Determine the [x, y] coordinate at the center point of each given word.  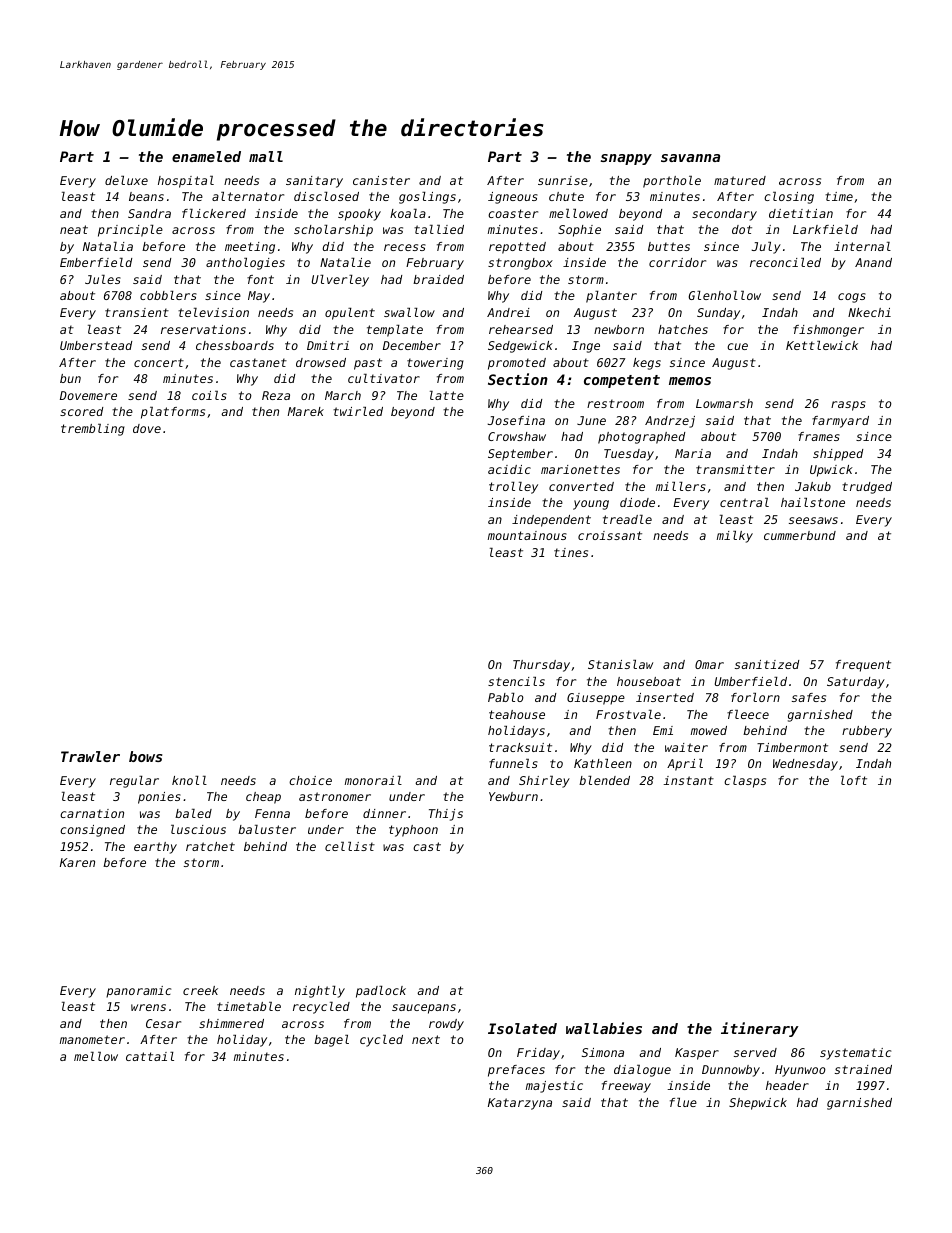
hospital [186, 182]
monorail [373, 780]
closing [789, 198]
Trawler [90, 756]
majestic [554, 1087]
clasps [745, 782]
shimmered [231, 1023]
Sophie [579, 231]
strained [863, 1069]
